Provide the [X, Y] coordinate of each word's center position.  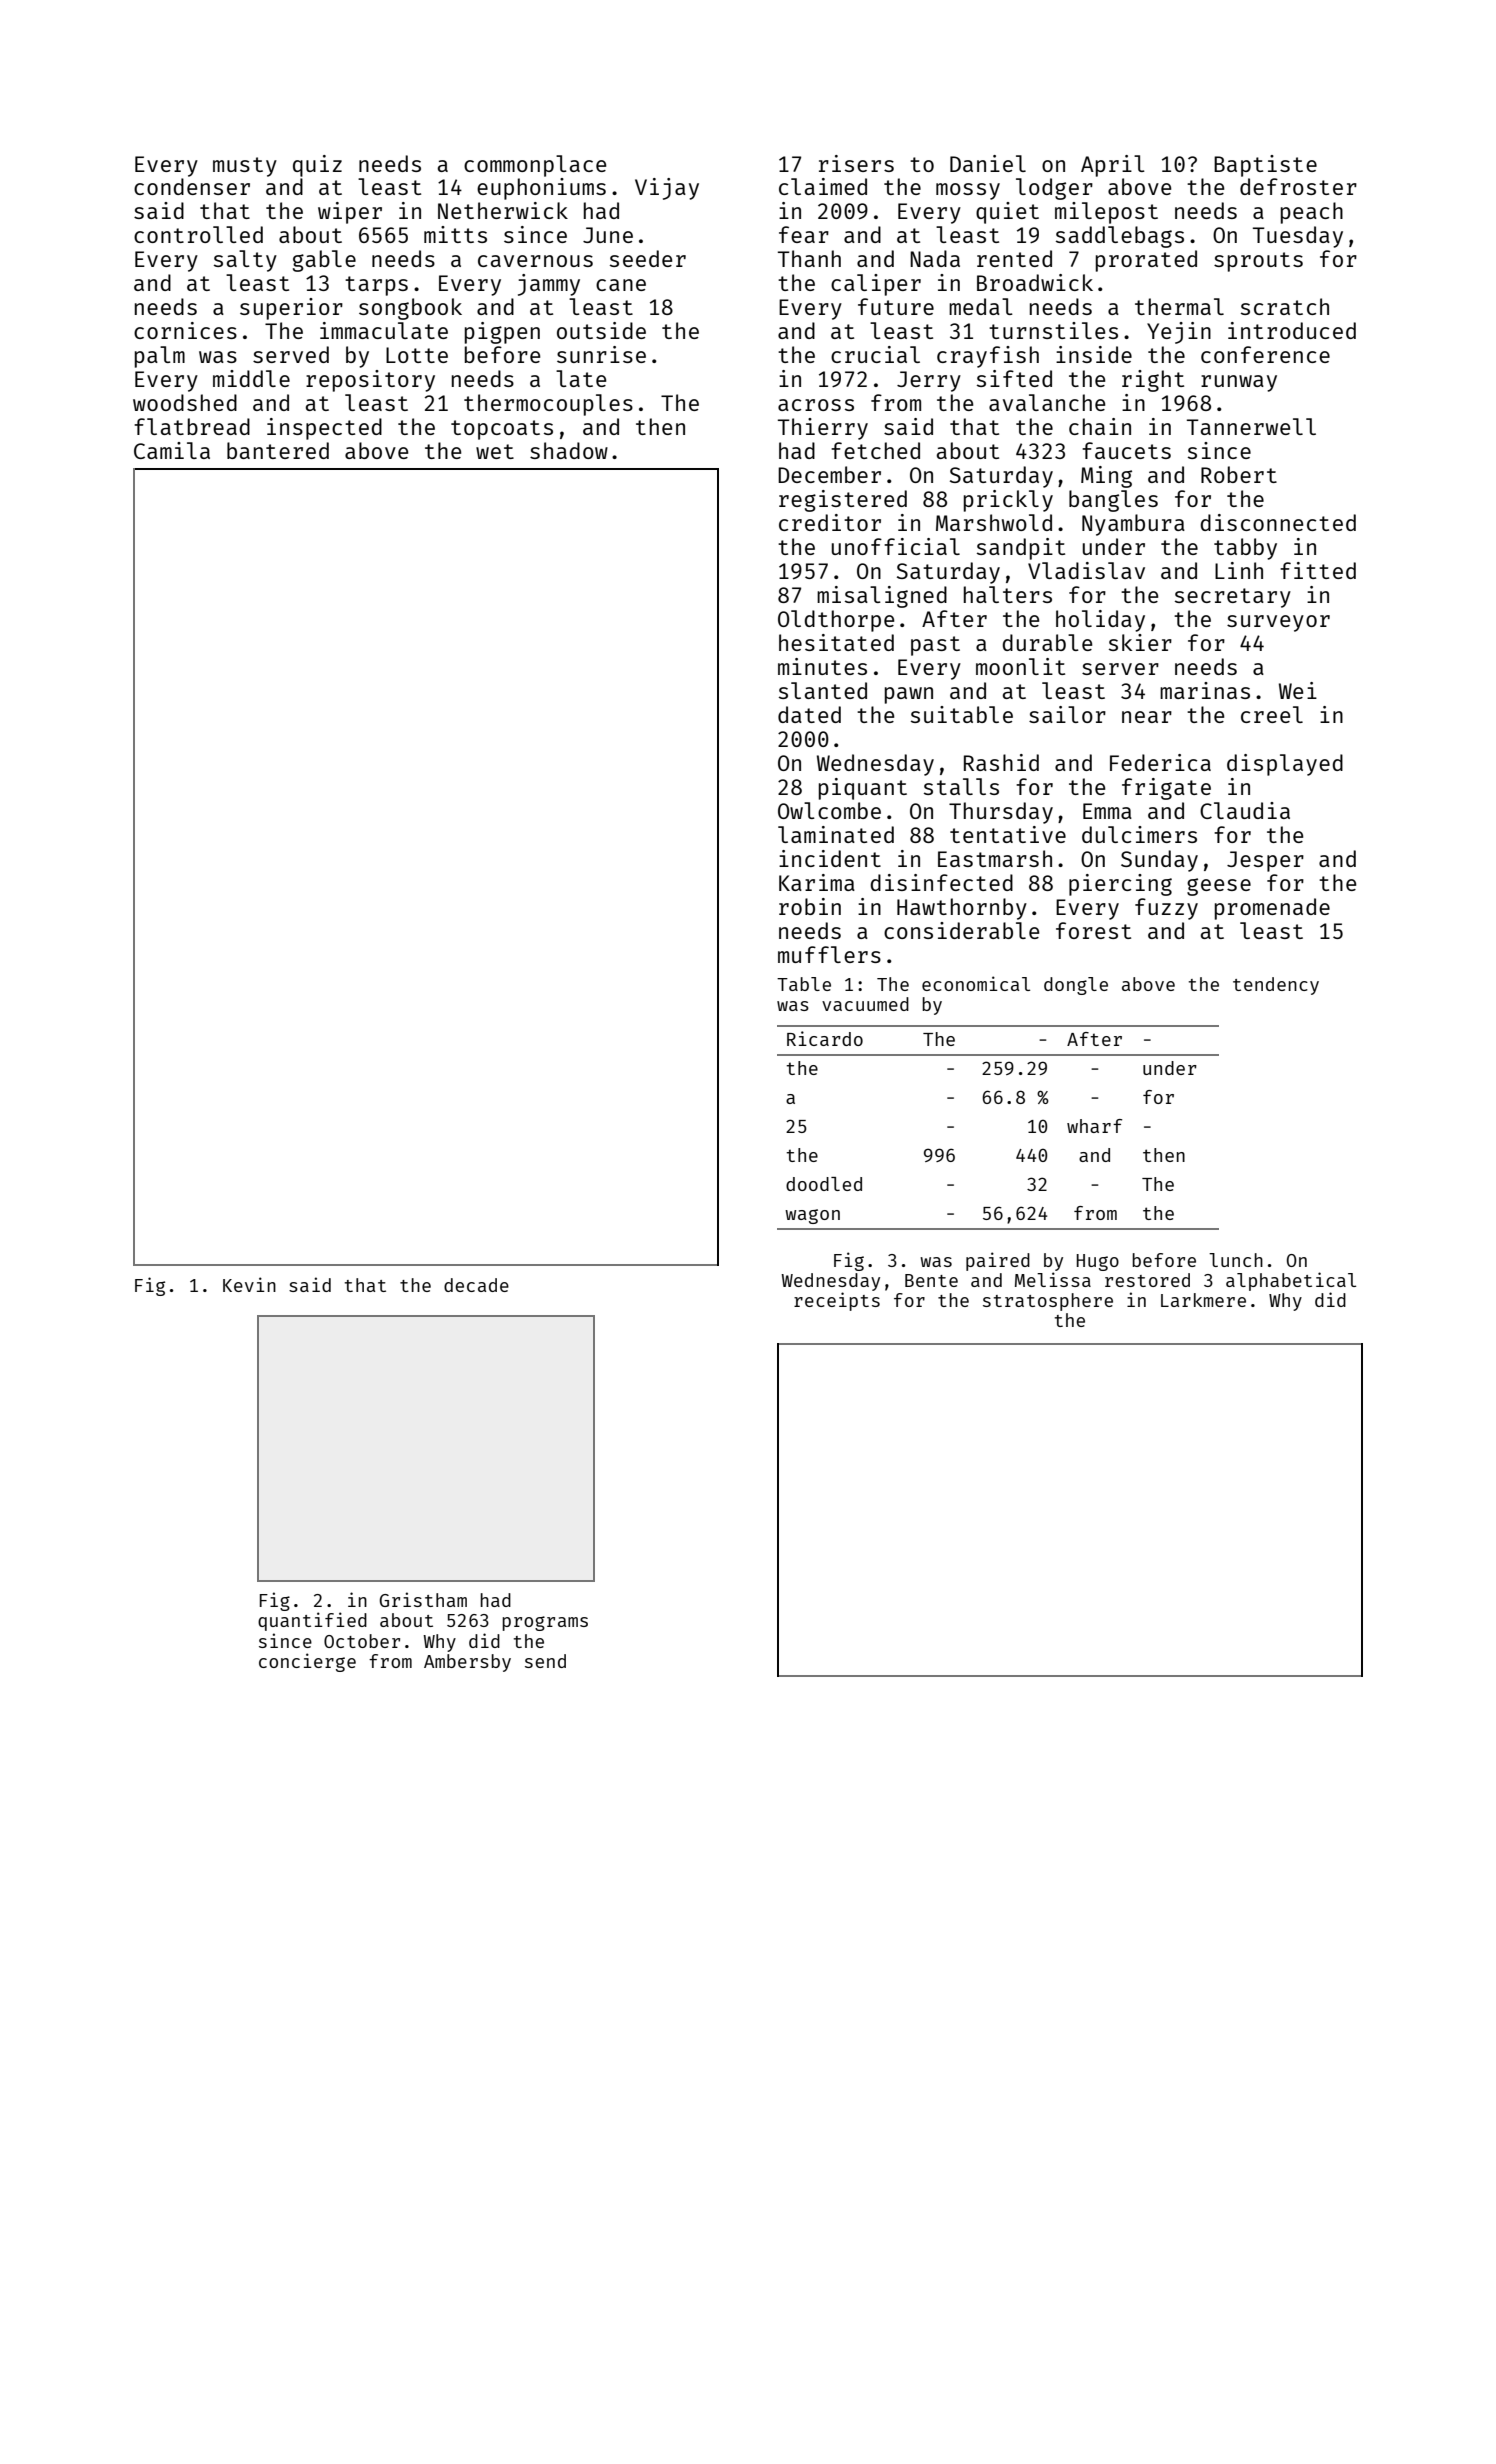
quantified [312, 1621]
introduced [1292, 330]
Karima [817, 882]
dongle [1076, 986]
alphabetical [1291, 1281]
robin [810, 906]
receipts [837, 1301]
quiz [317, 166]
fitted [1318, 570]
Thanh [809, 258]
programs [545, 1623]
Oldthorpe [836, 621]
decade [476, 1285]
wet [495, 451]
